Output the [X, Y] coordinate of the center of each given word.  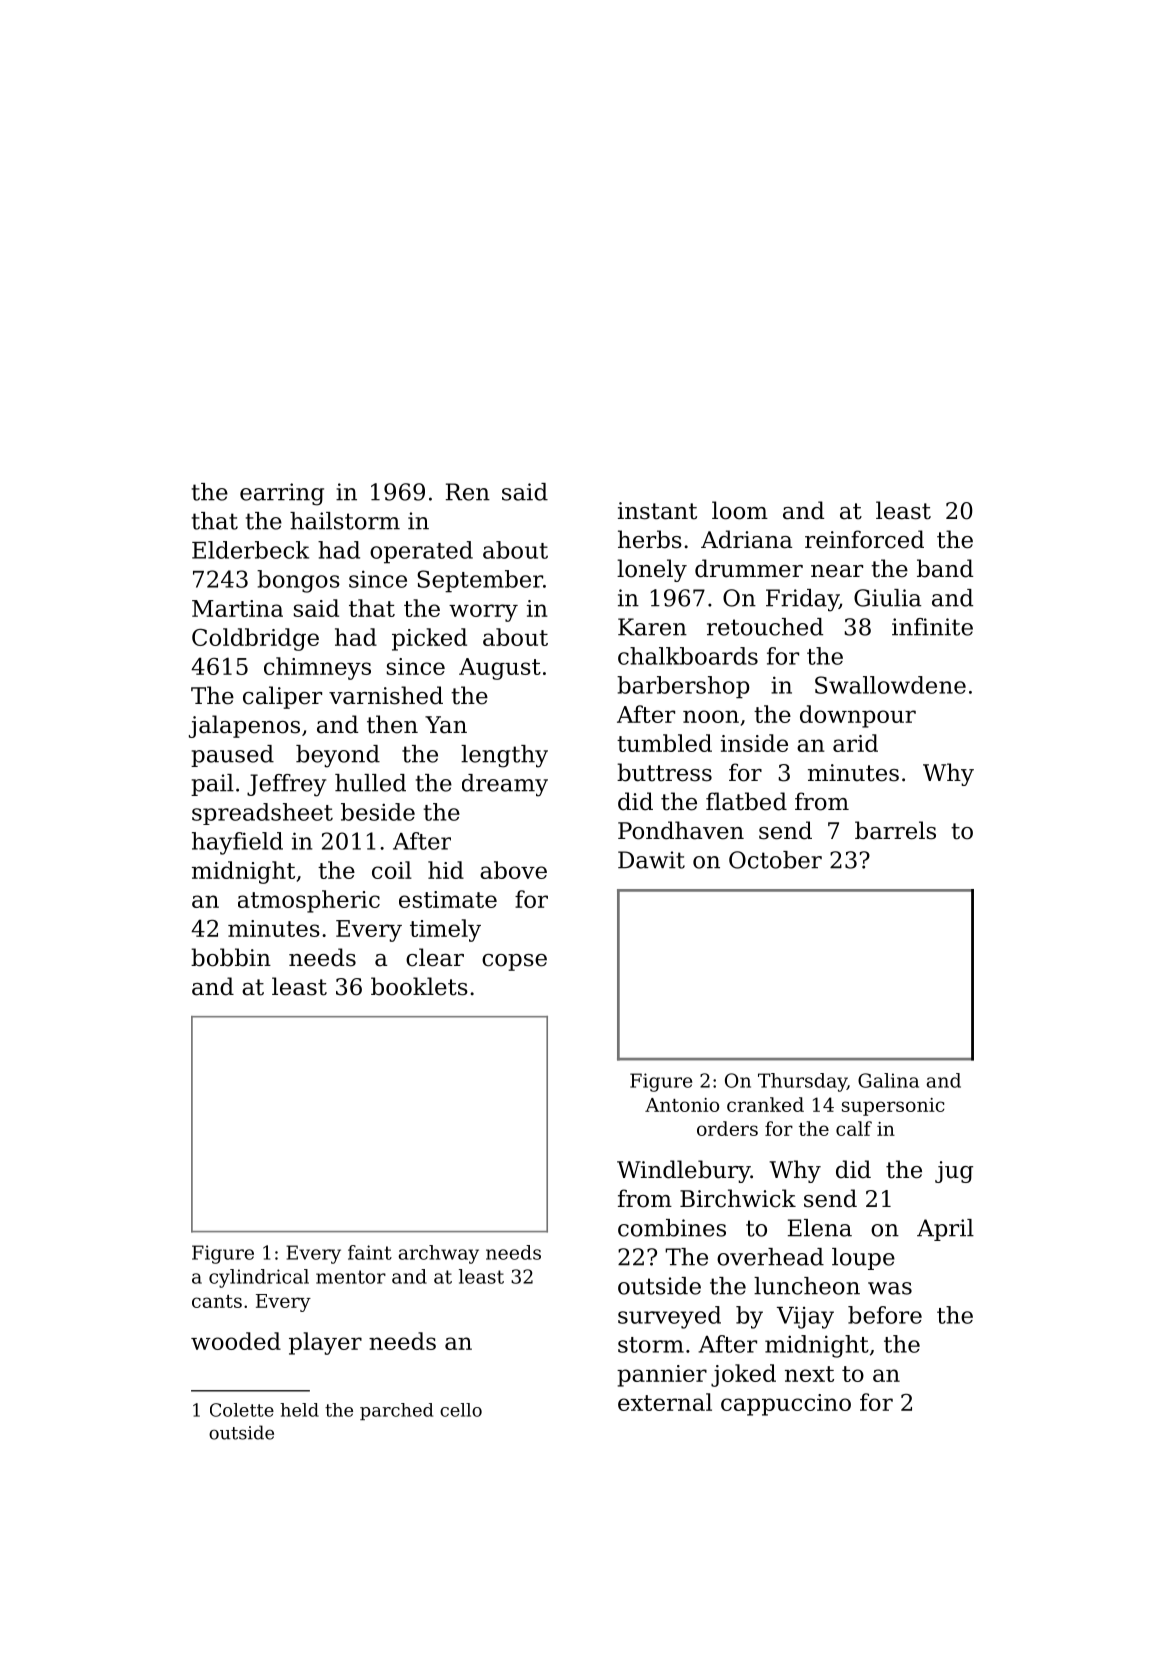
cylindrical [259, 1278]
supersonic [893, 1107]
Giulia [887, 598]
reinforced [864, 539]
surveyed [669, 1317]
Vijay [805, 1317]
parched [396, 1411]
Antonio [682, 1105]
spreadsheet [262, 814]
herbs [650, 539]
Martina [237, 608]
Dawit [651, 860]
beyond [338, 756]
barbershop [683, 687]
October [775, 860]
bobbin [231, 957]
